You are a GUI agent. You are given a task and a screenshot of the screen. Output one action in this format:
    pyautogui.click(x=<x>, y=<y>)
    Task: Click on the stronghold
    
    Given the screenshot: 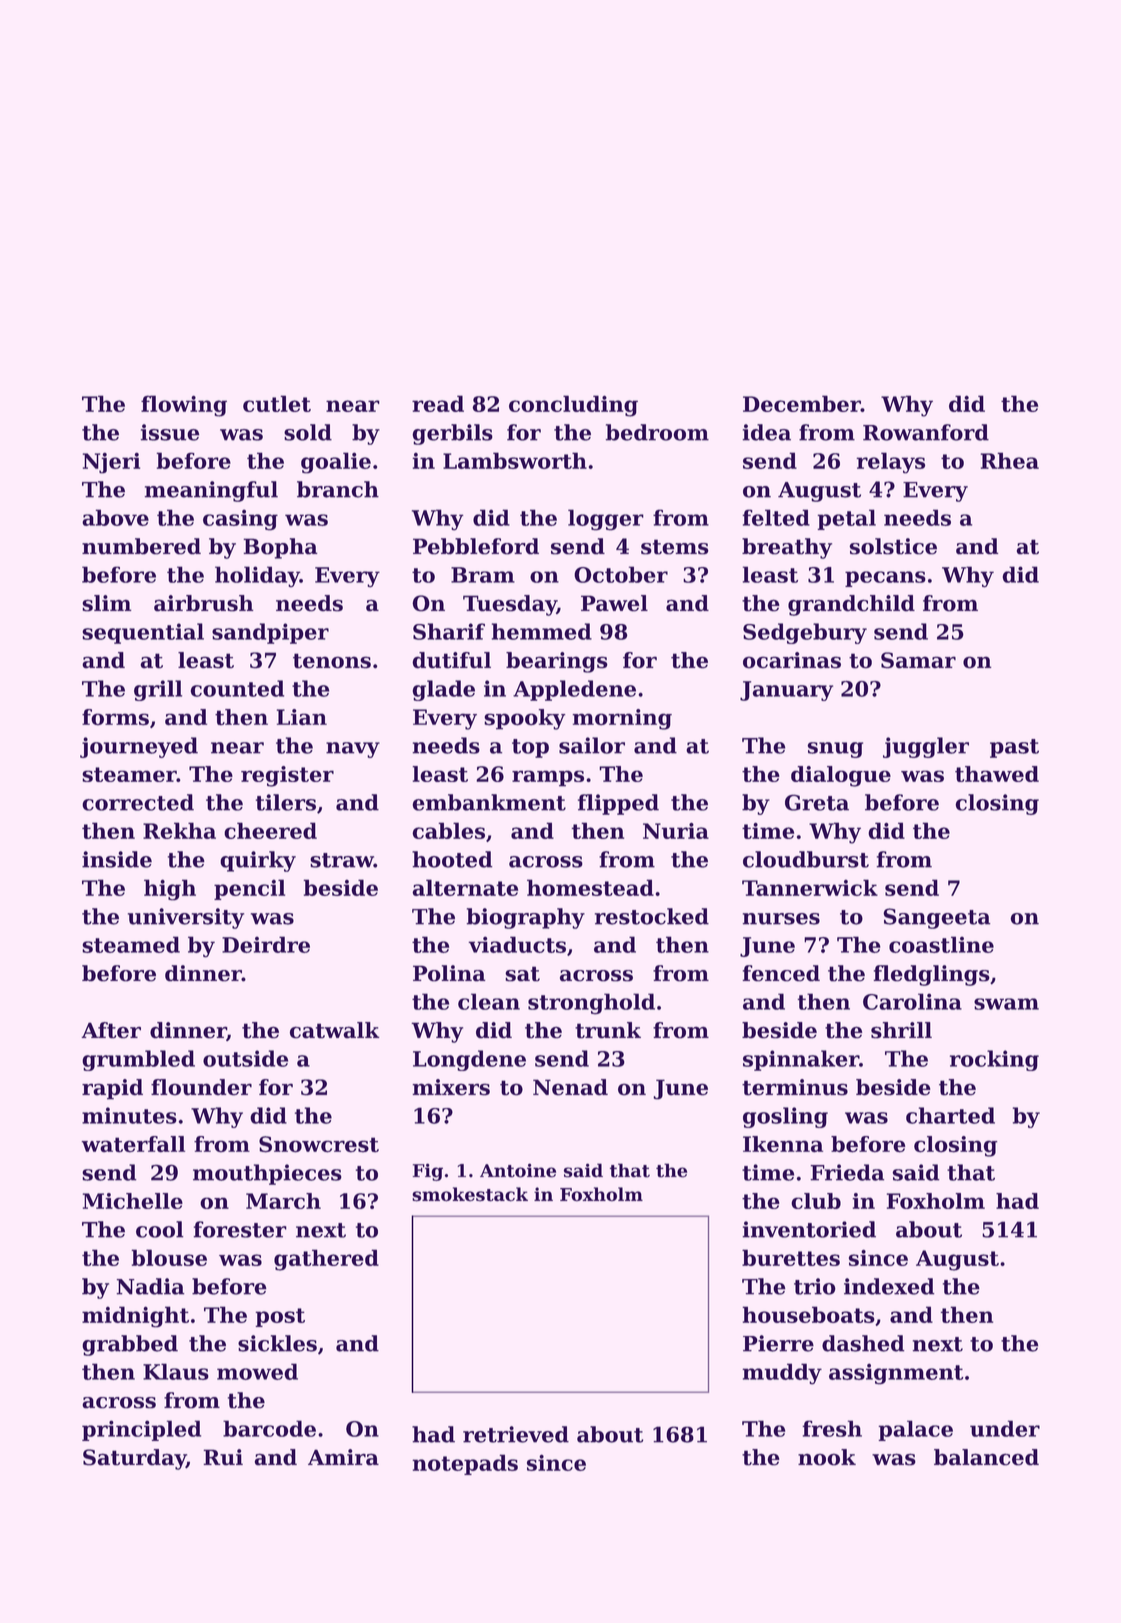 What is the action you would take?
    pyautogui.click(x=591, y=1004)
